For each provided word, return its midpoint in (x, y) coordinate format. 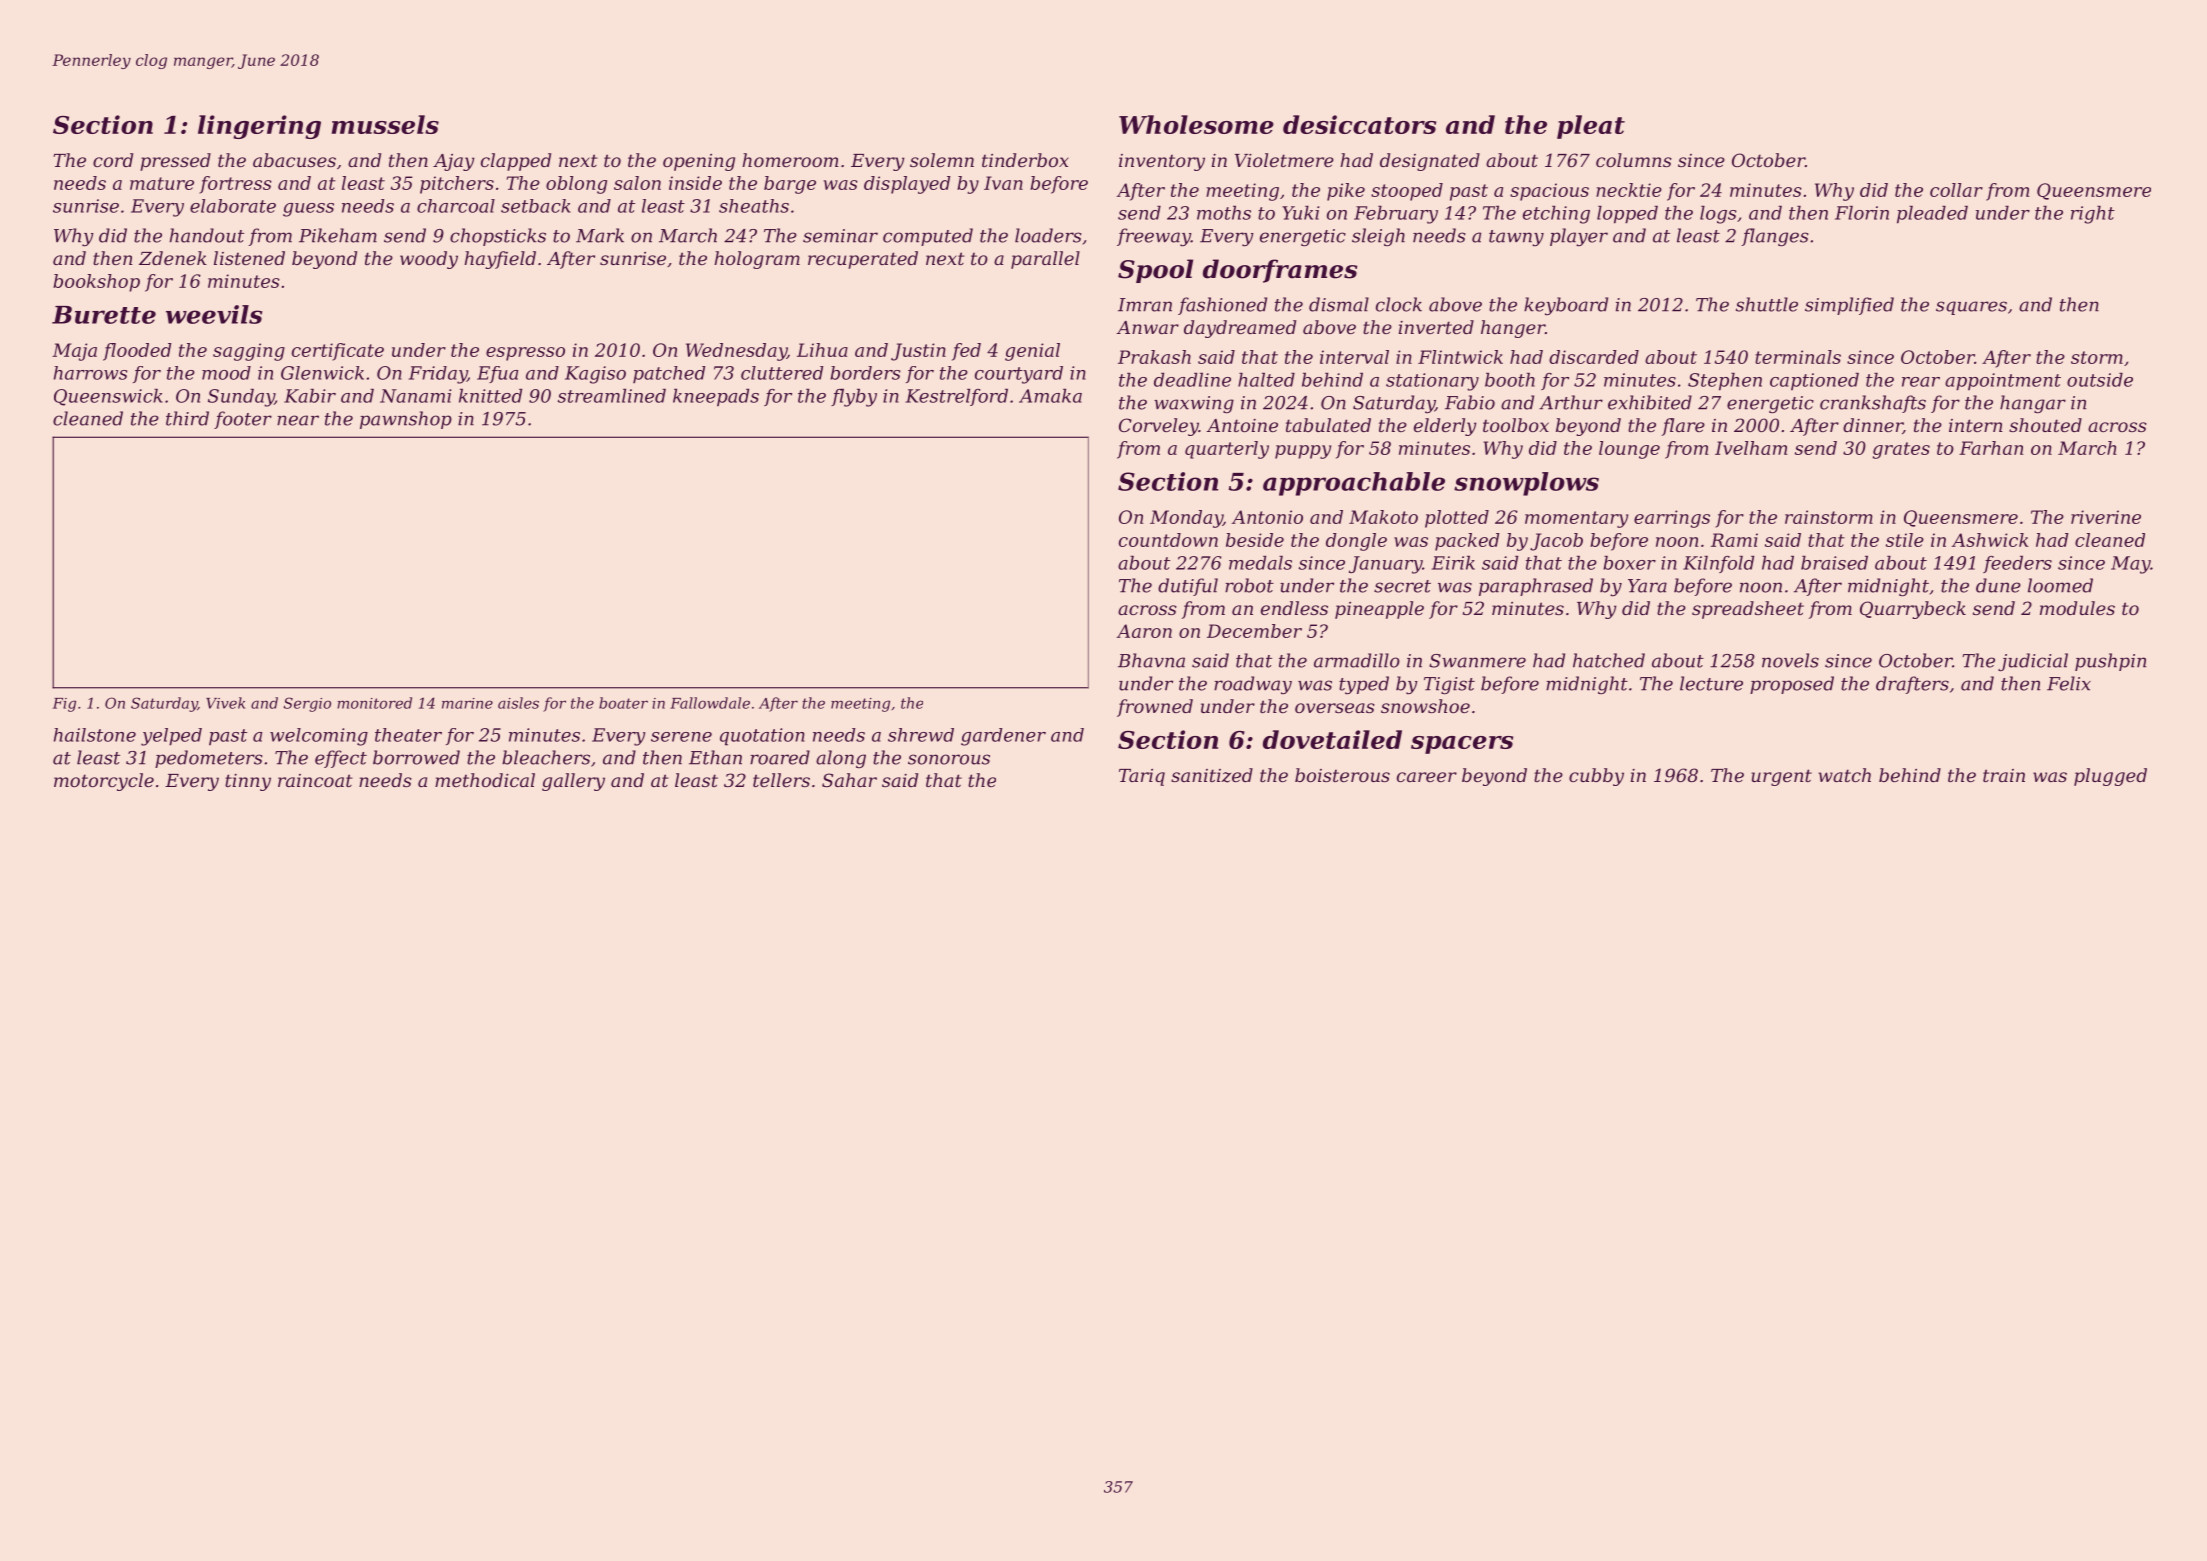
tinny (248, 782)
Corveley (1159, 427)
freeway (1154, 237)
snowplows (1526, 484)
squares (1971, 308)
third (187, 418)
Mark (600, 235)
